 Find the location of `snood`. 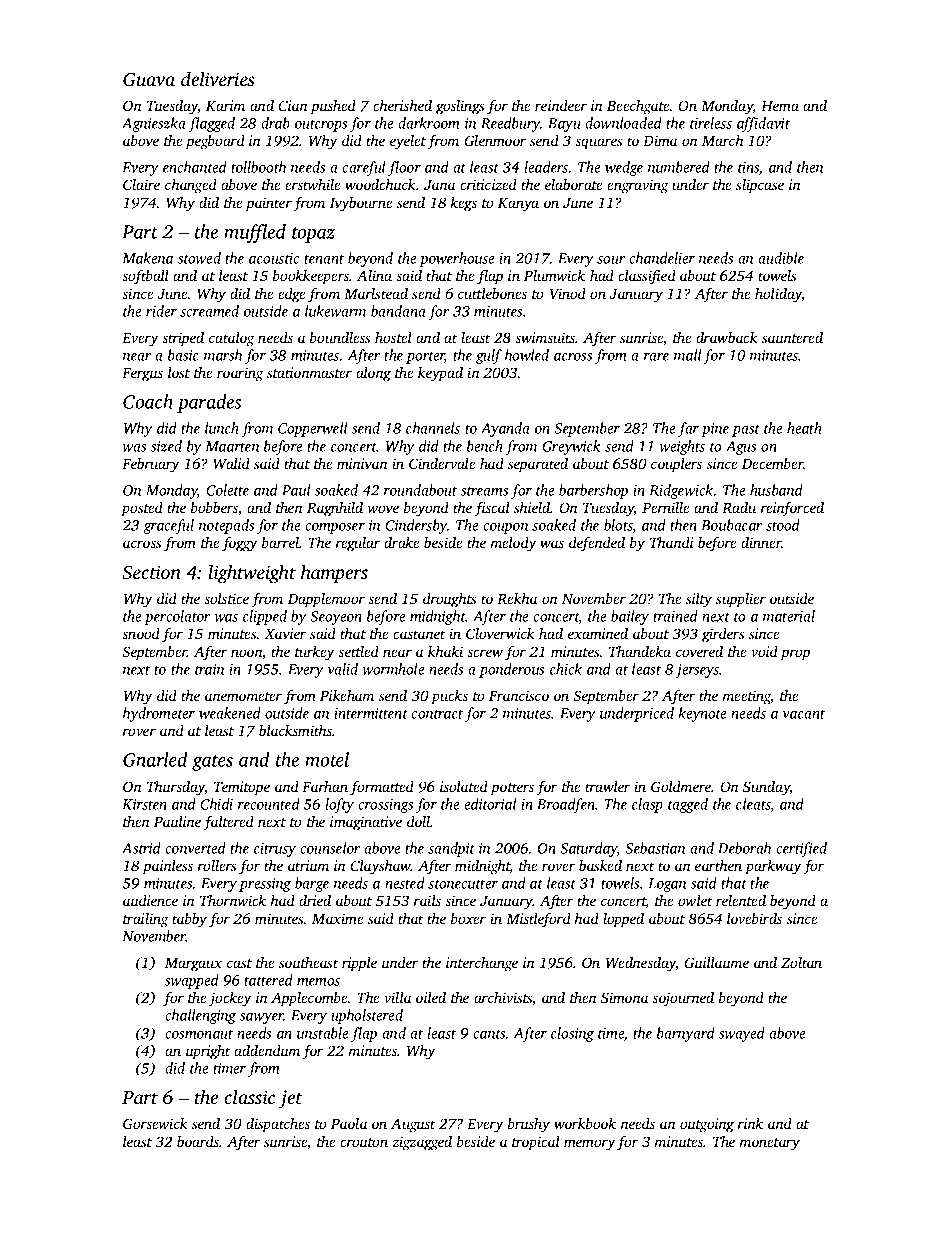

snood is located at coordinates (141, 633).
